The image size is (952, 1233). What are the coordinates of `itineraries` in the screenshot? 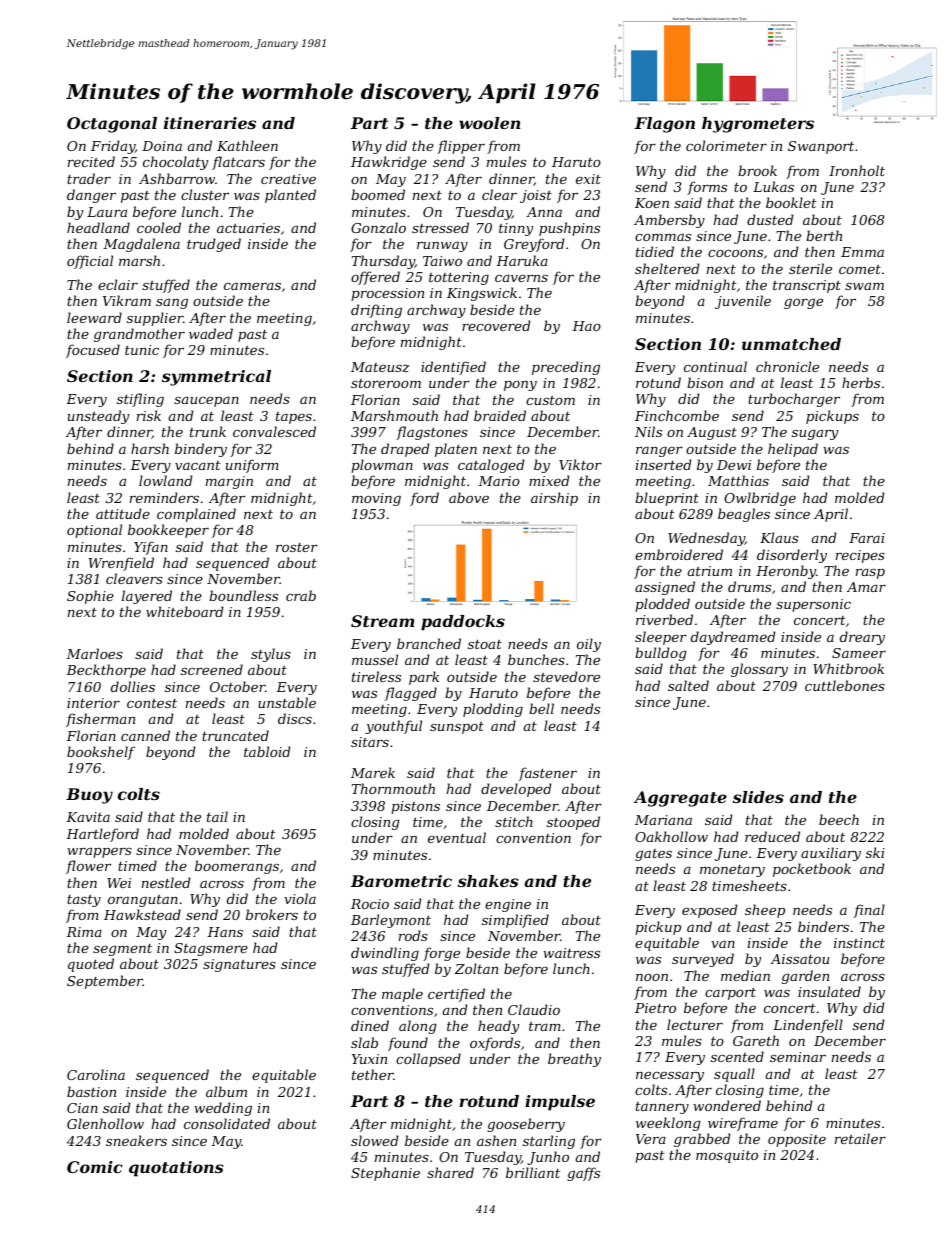 It's located at (210, 123).
